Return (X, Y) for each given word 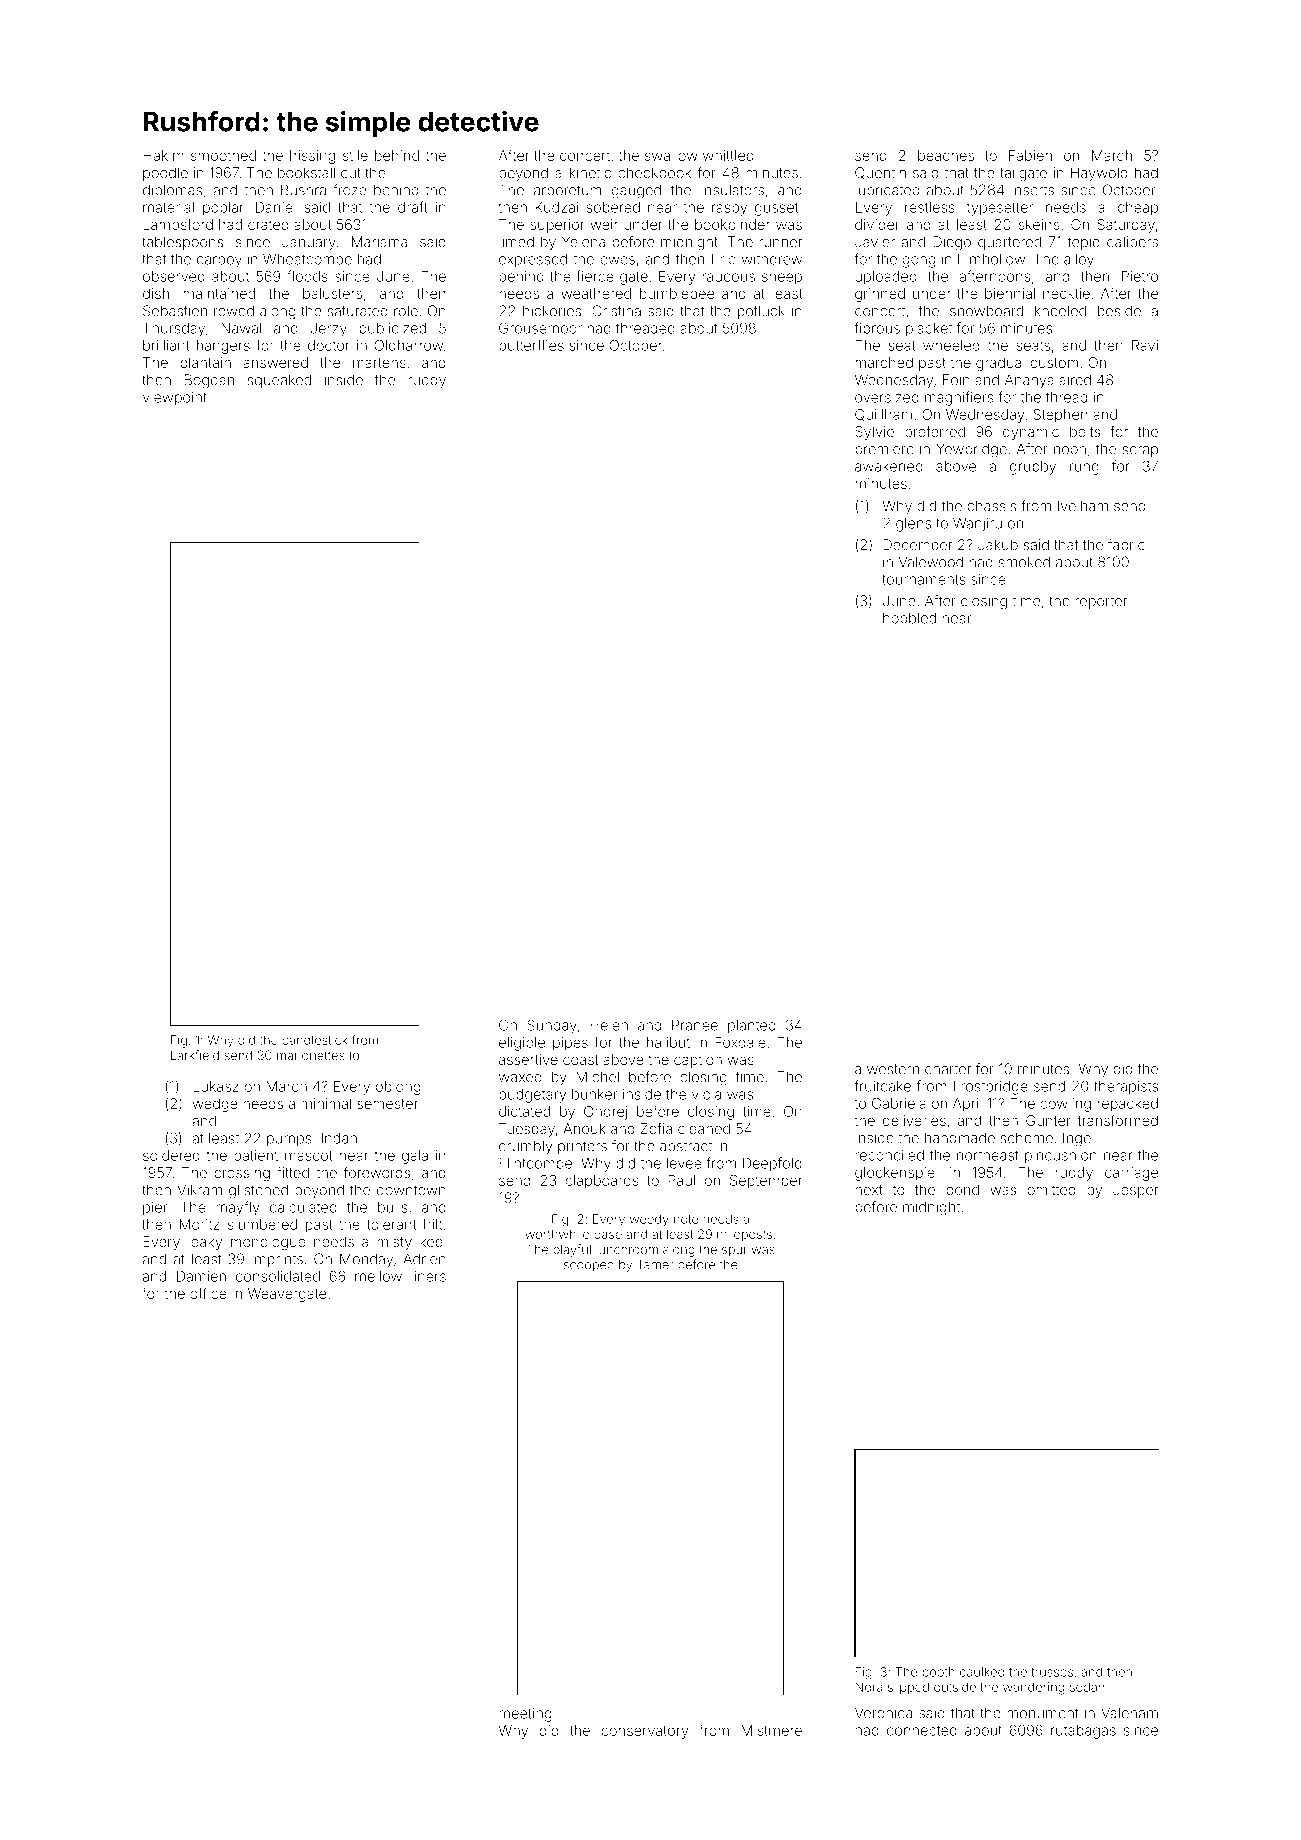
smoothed (223, 155)
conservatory (644, 1732)
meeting (525, 1715)
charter (948, 1069)
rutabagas (1083, 1732)
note (686, 1219)
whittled (728, 155)
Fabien (1030, 155)
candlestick (315, 1040)
